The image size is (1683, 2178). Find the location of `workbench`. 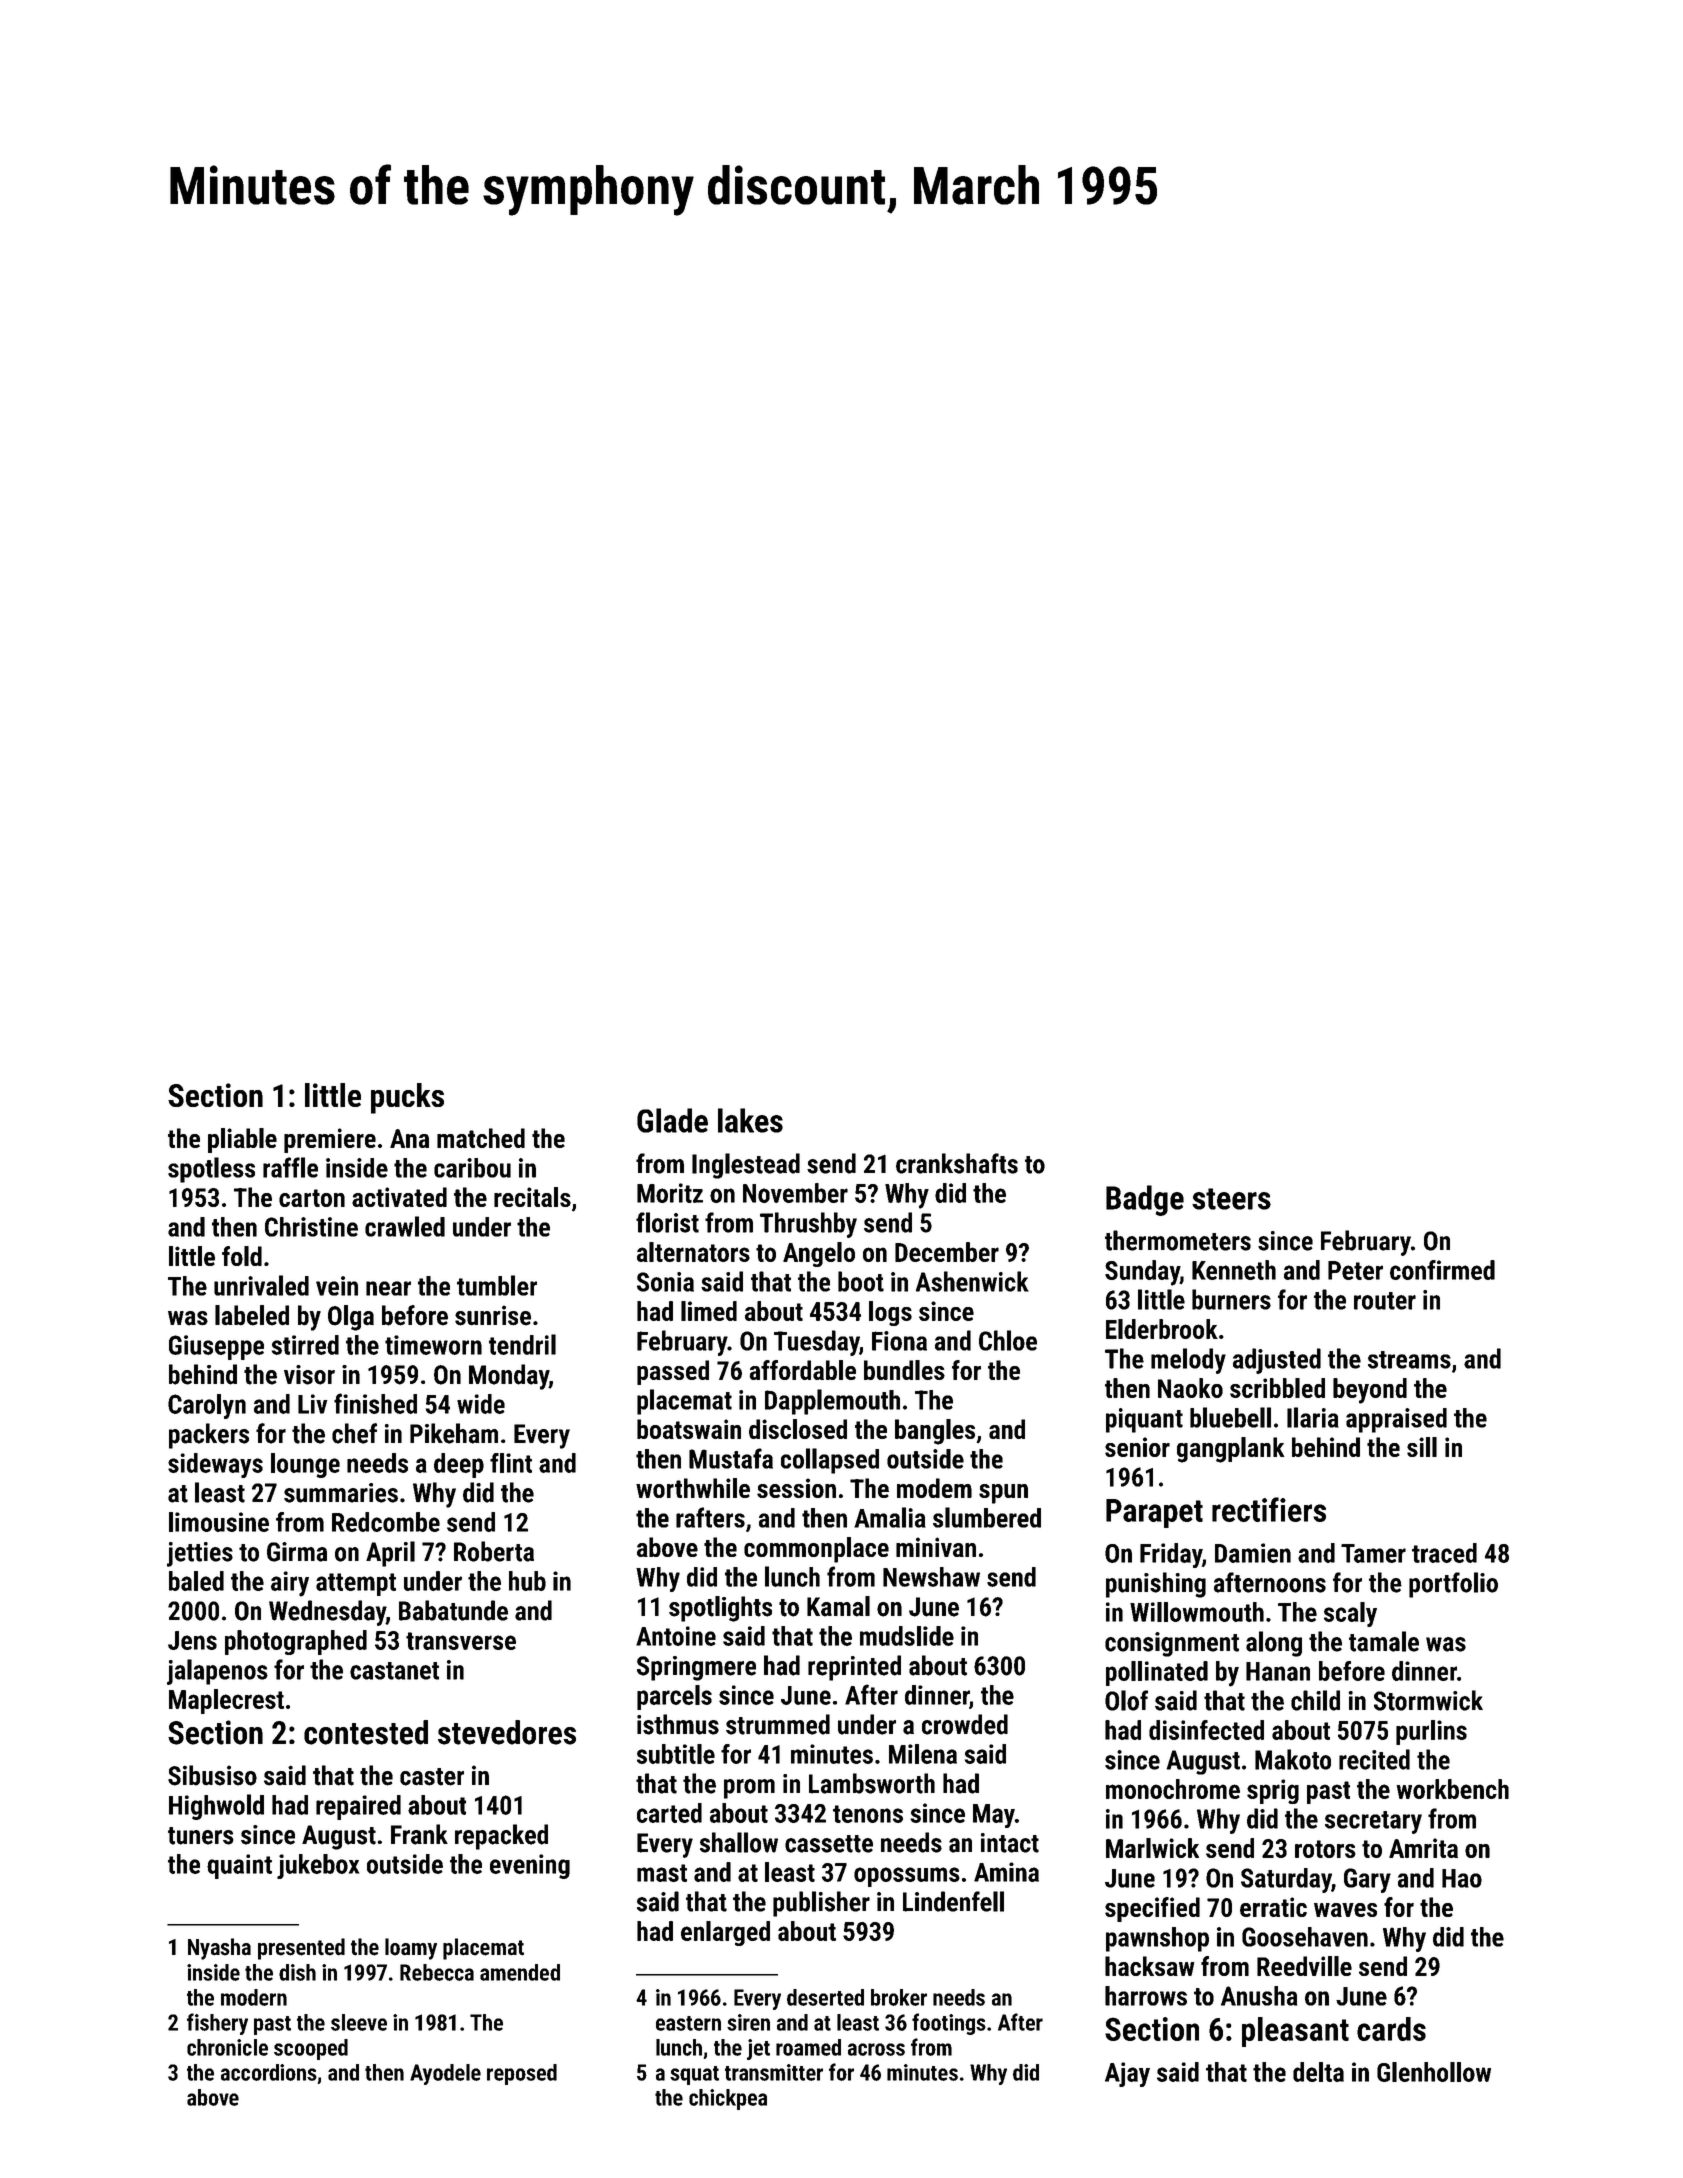

workbench is located at coordinates (1452, 1789).
